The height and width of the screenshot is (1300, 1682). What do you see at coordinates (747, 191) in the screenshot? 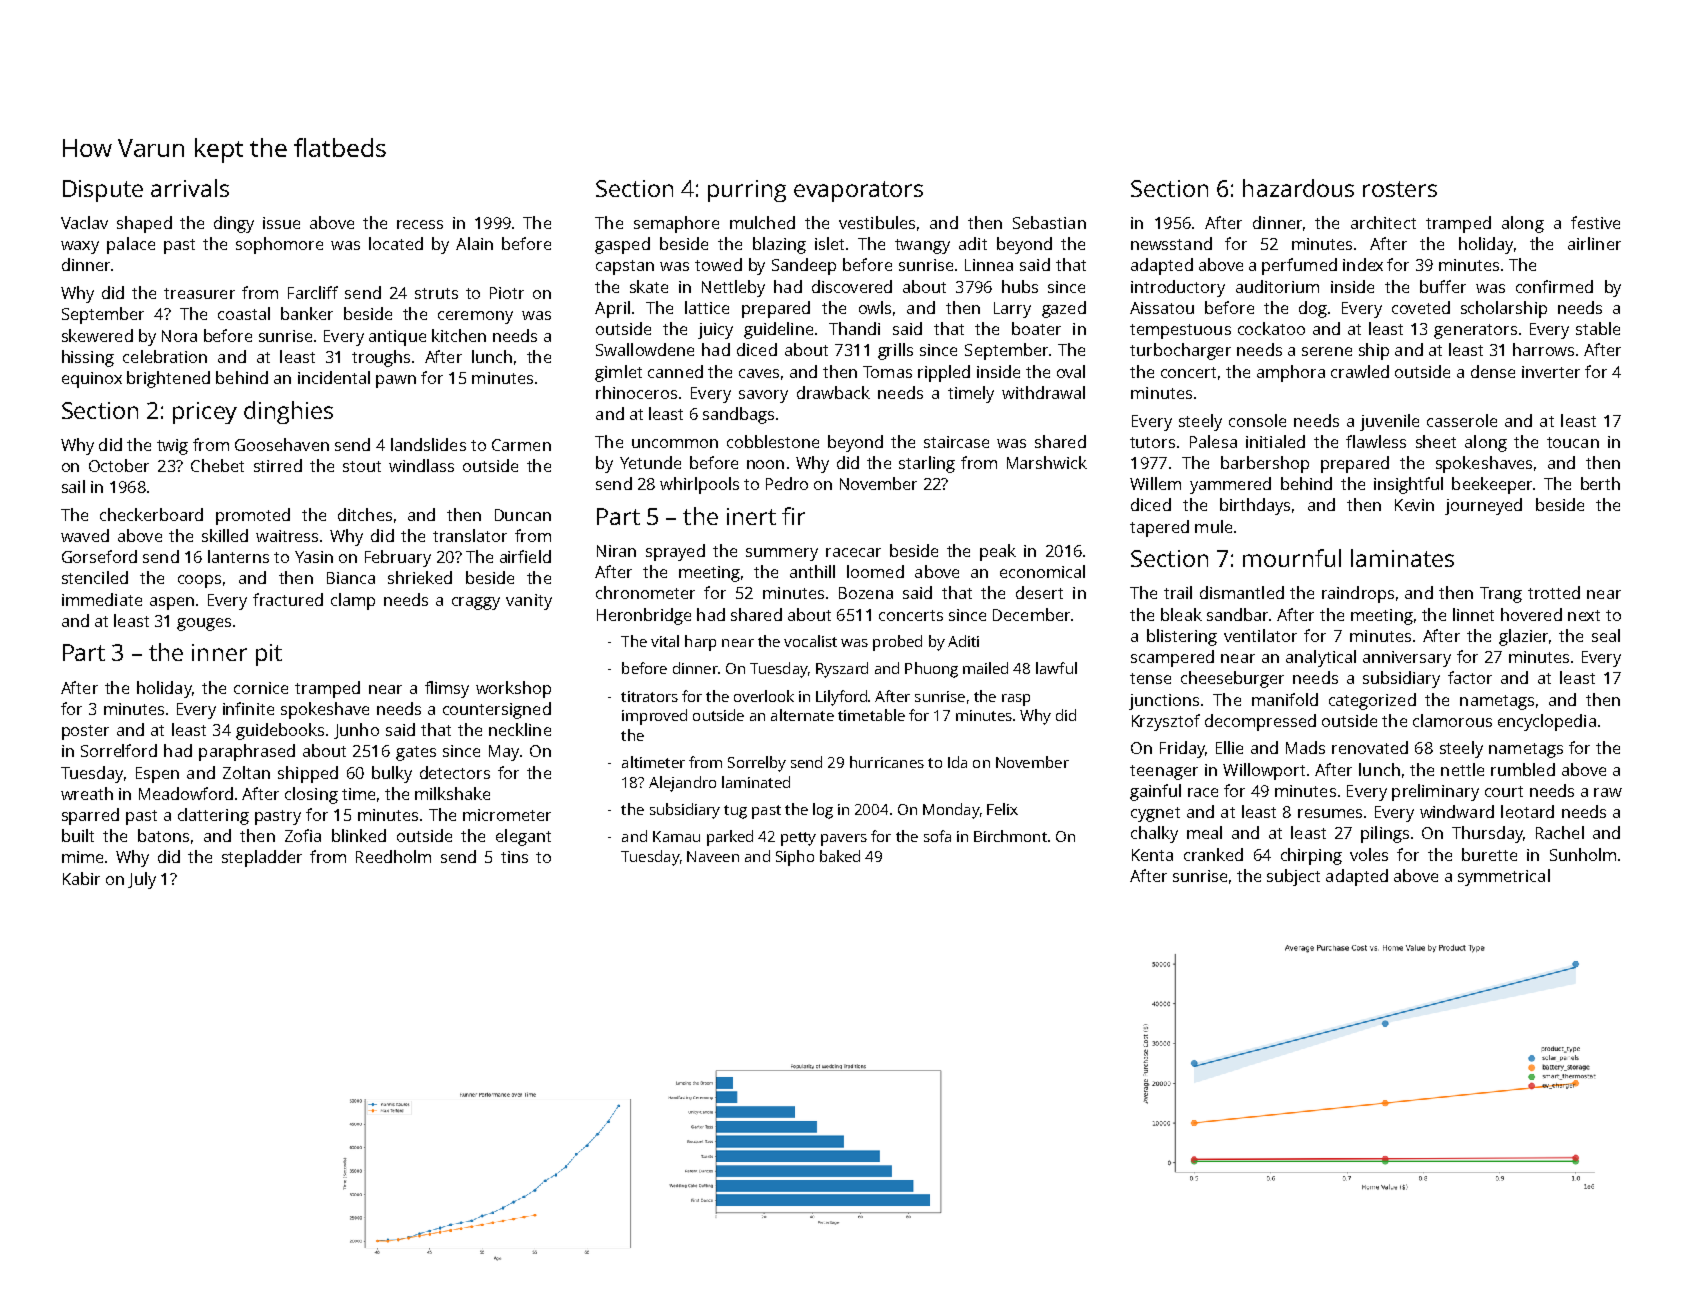
I see `purring` at bounding box center [747, 191].
